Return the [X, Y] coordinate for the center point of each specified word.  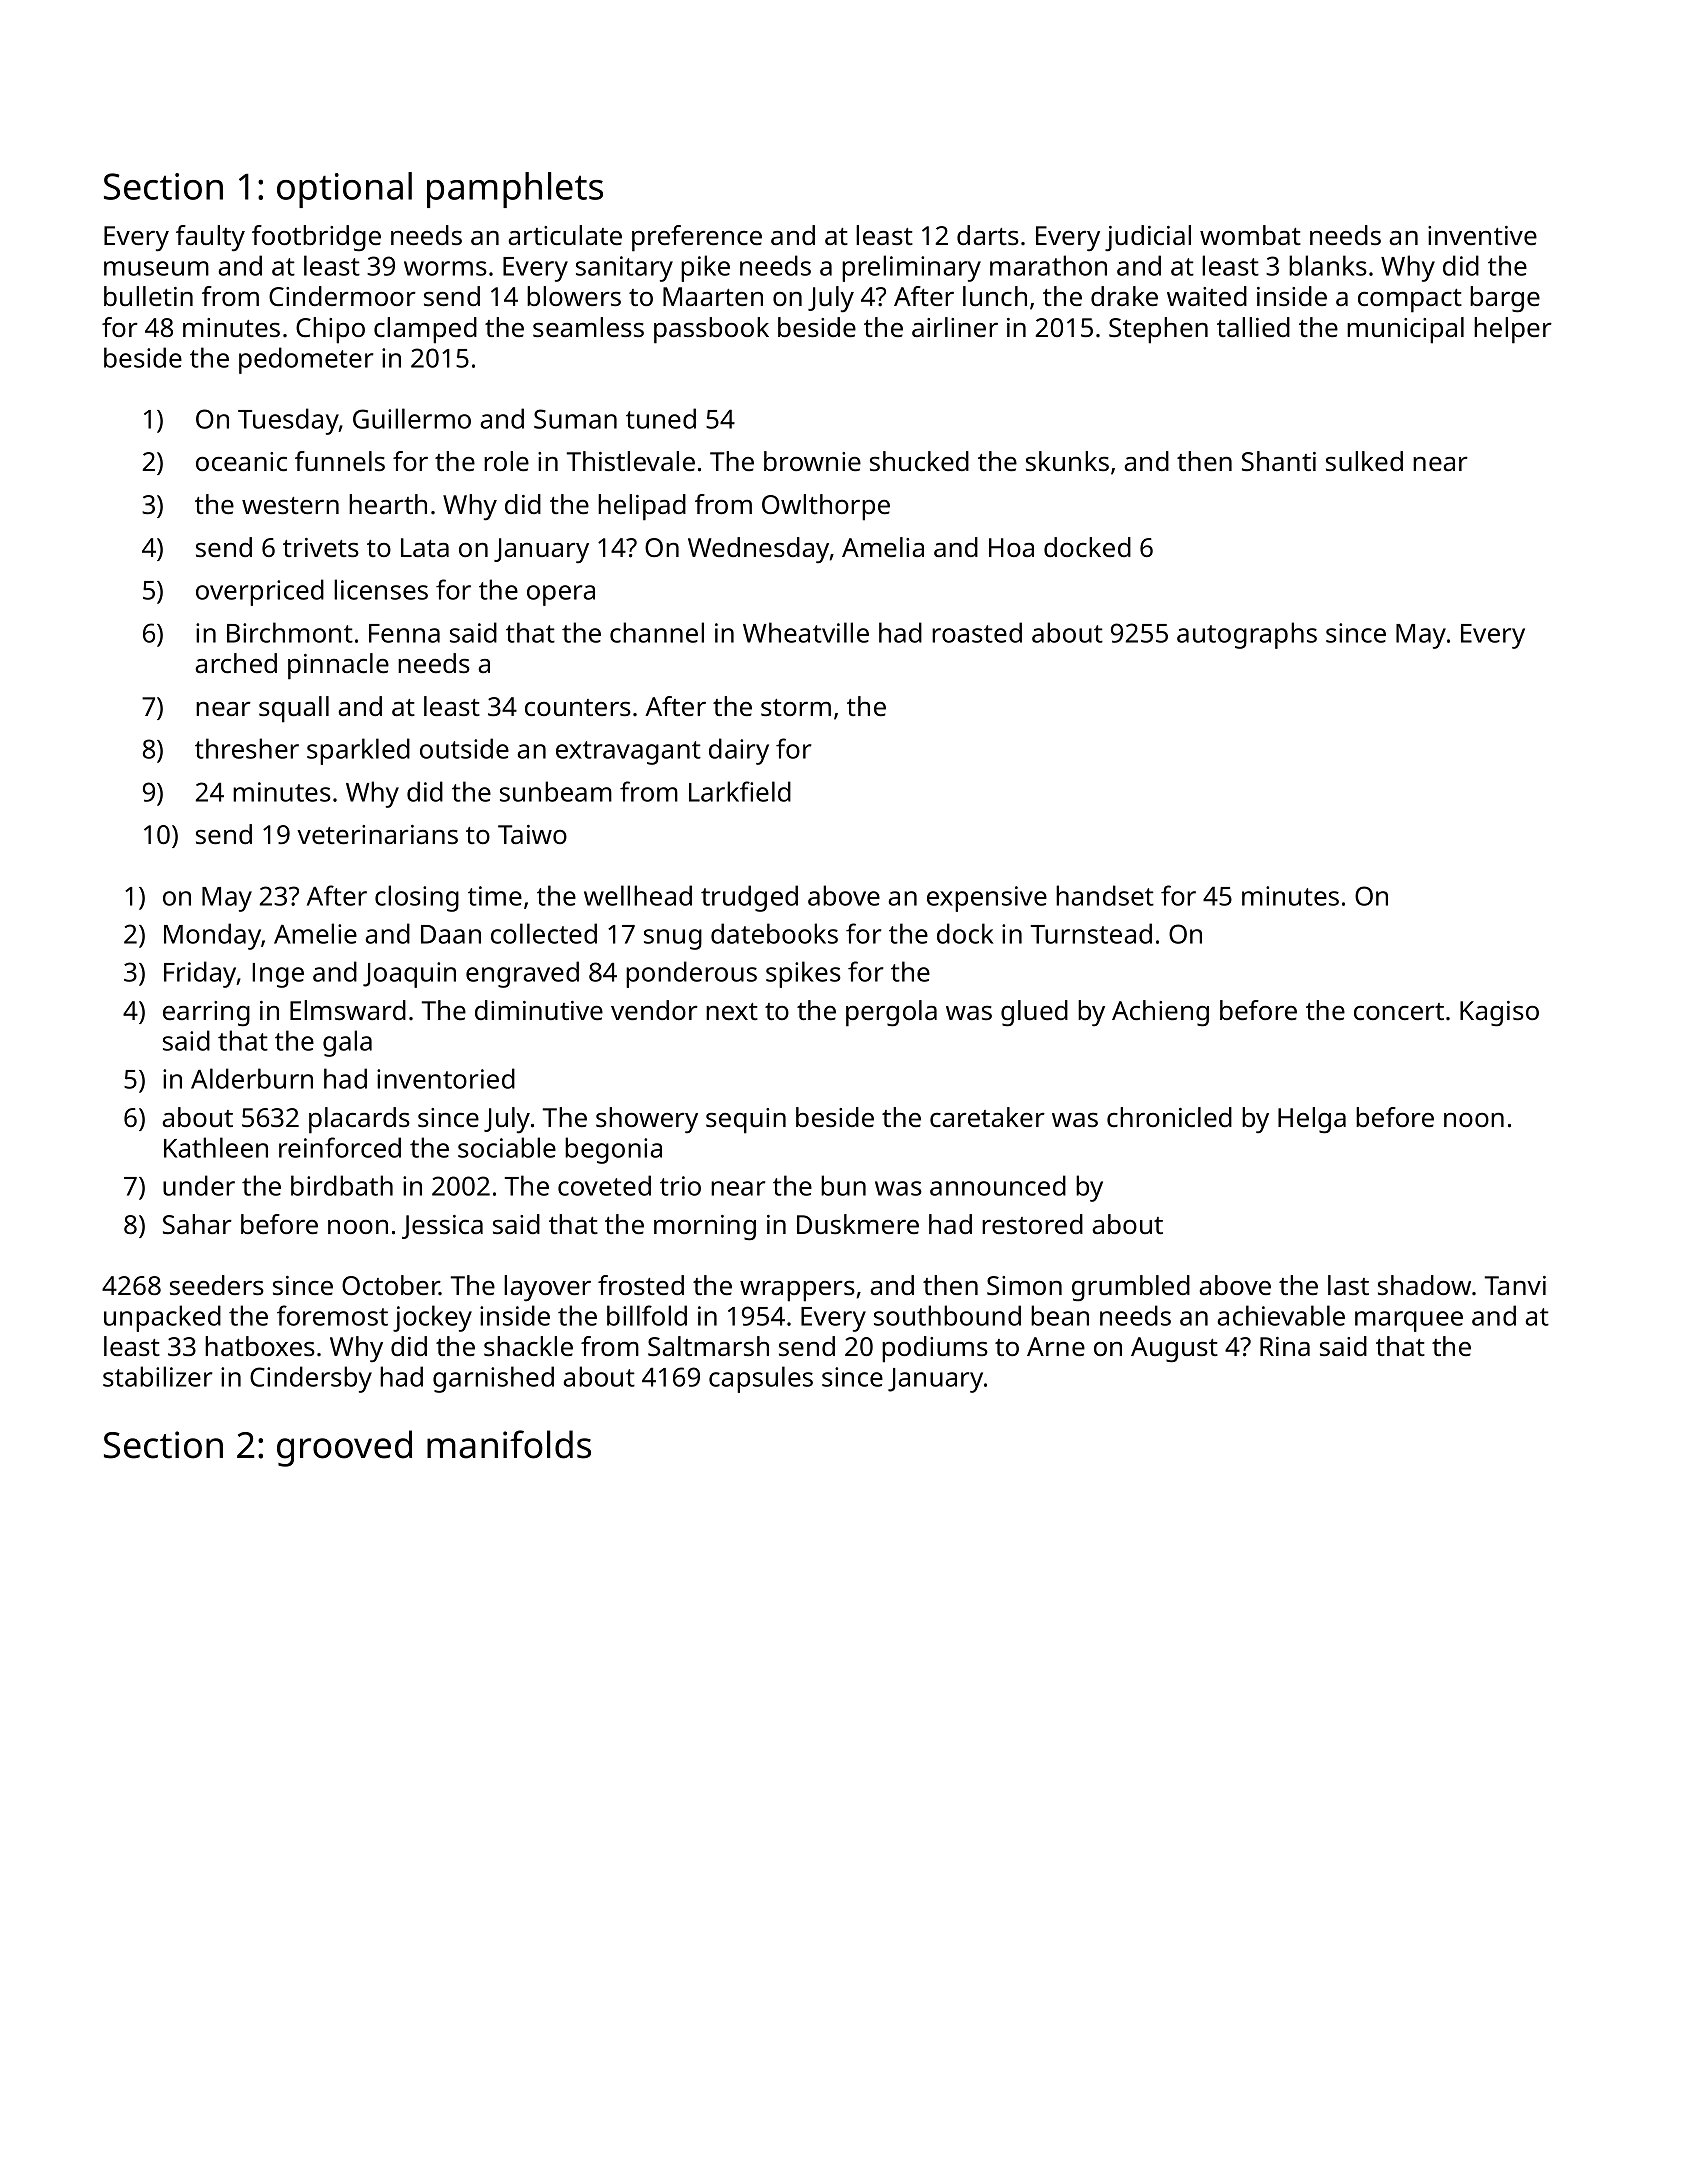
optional [344, 190]
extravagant [628, 753]
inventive [1482, 235]
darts [988, 235]
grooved [344, 1448]
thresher [247, 748]
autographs [1247, 635]
